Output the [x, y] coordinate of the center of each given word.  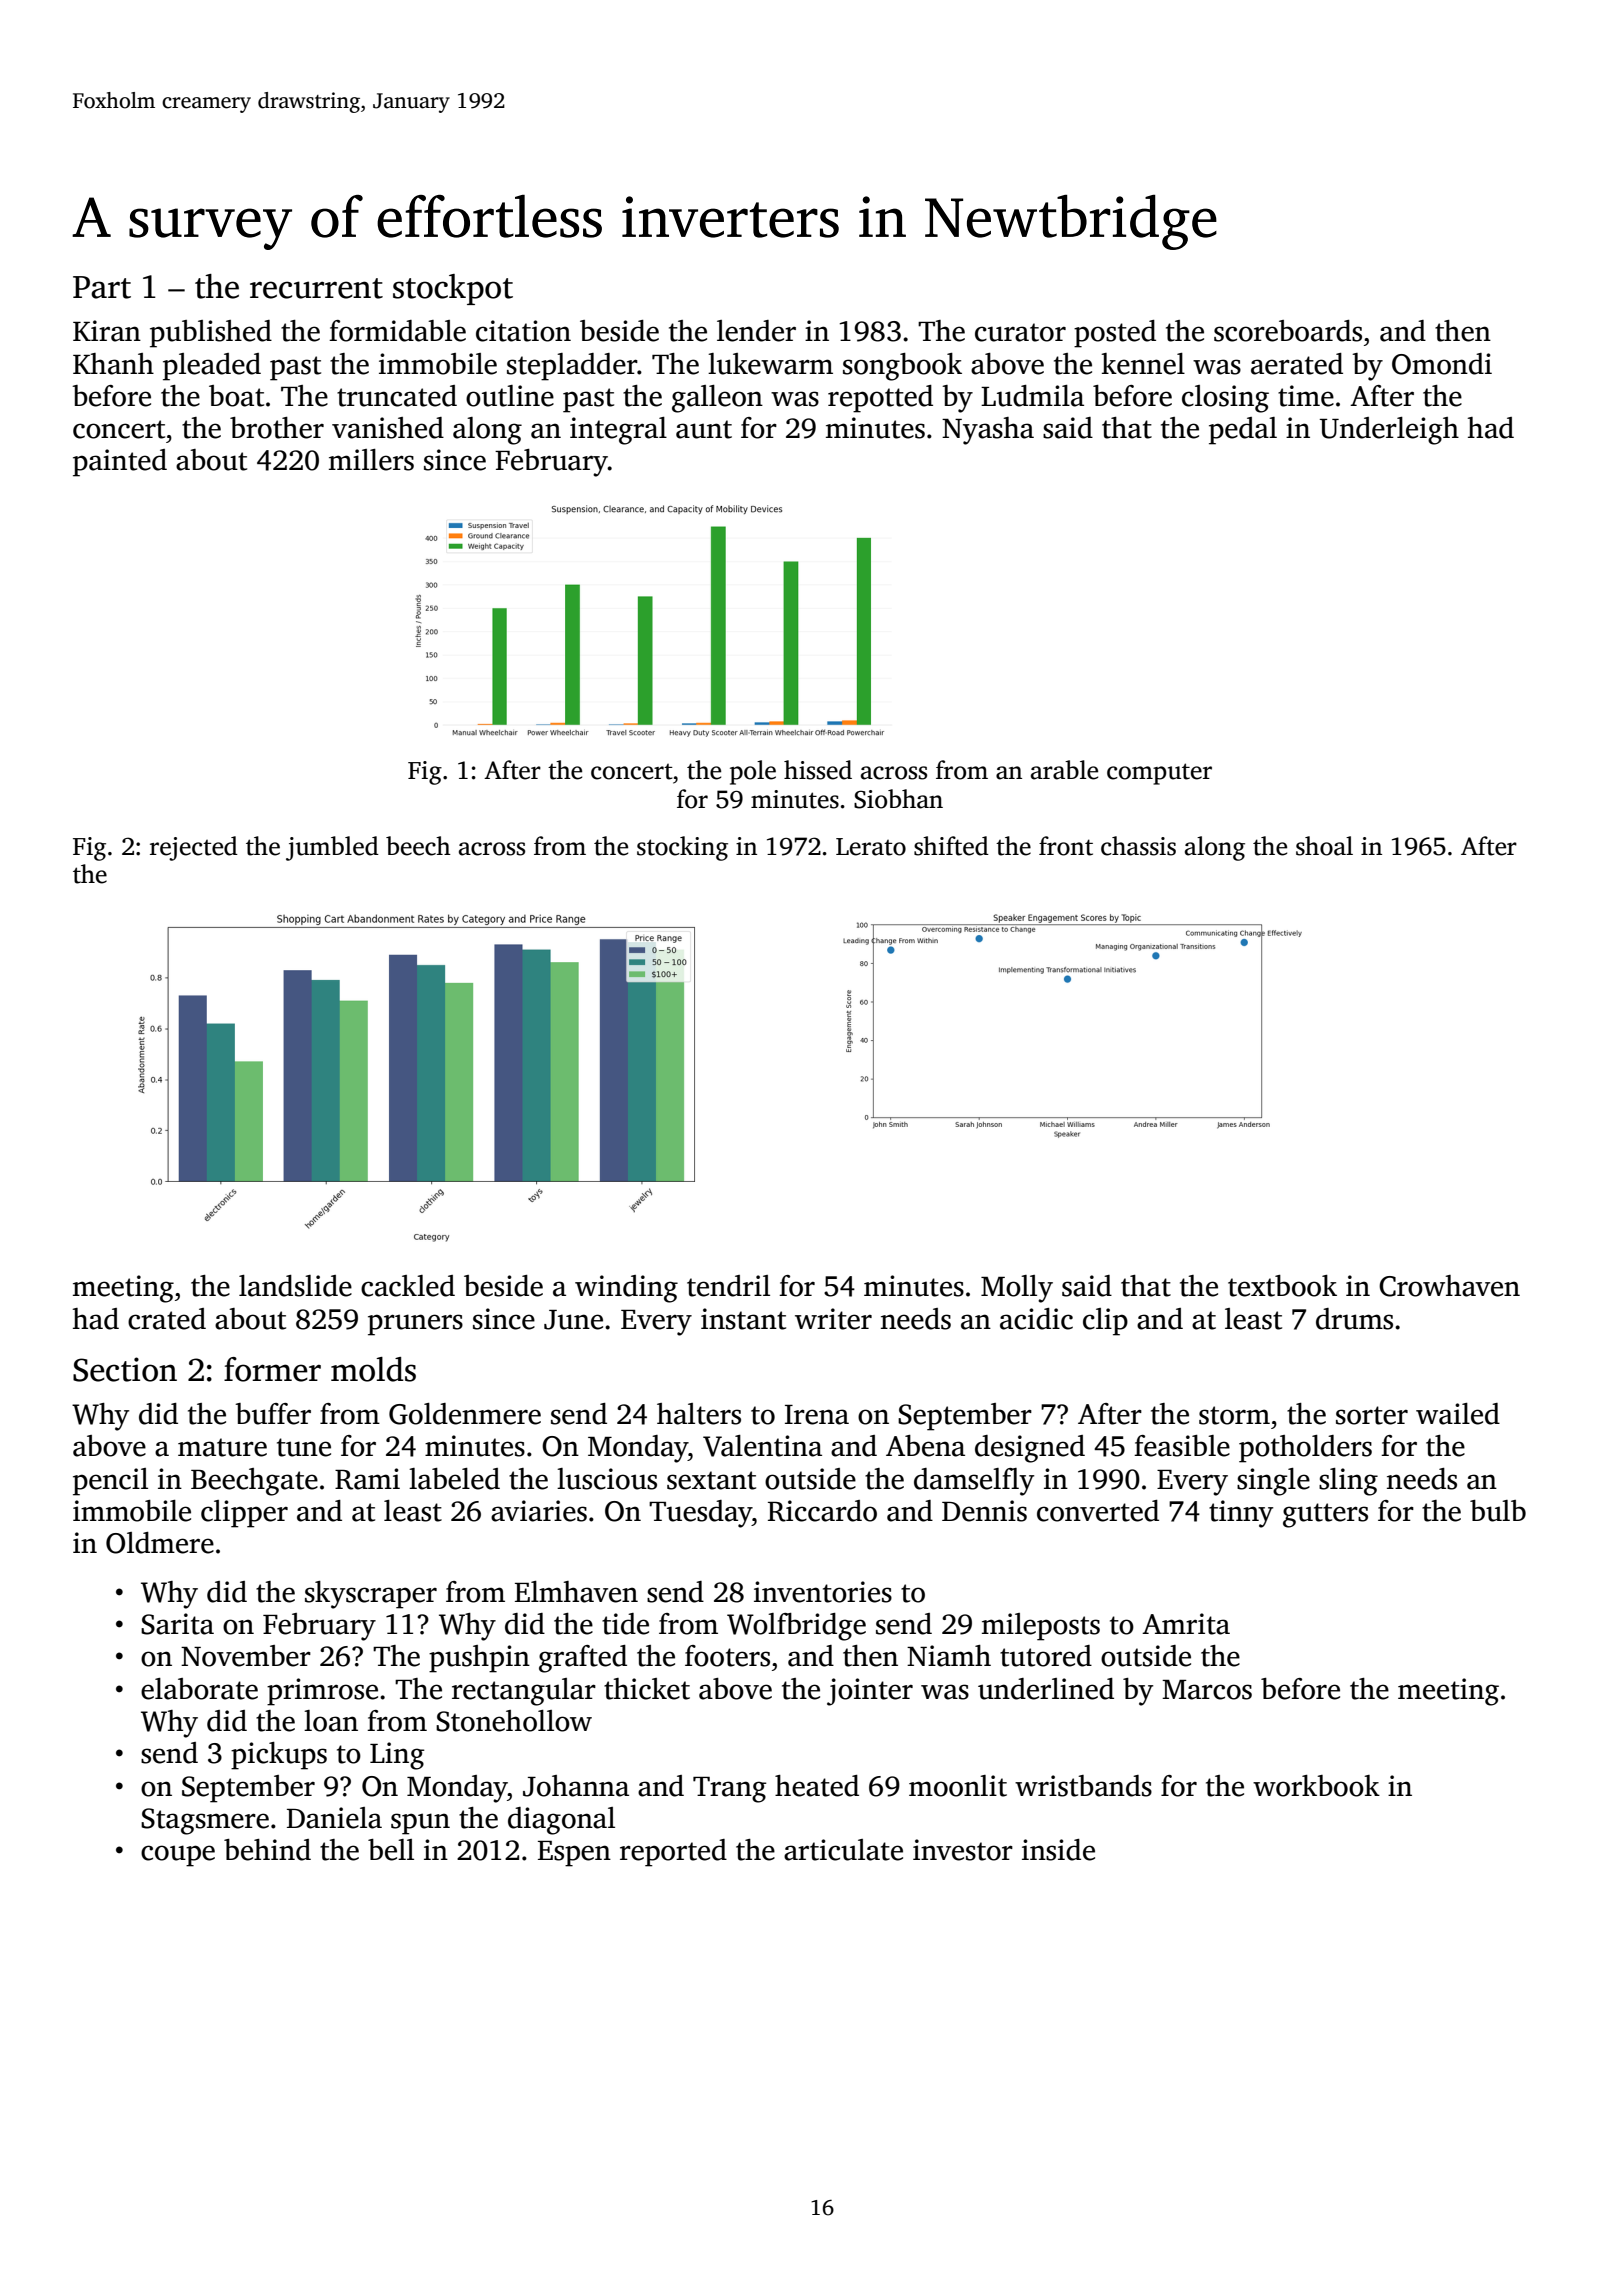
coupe [178, 1856]
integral [618, 431]
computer [1159, 774]
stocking [682, 848]
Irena [817, 1415]
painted [120, 463]
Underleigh [1389, 431]
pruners [415, 1325]
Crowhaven [1449, 1286]
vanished [388, 428]
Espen [574, 1854]
